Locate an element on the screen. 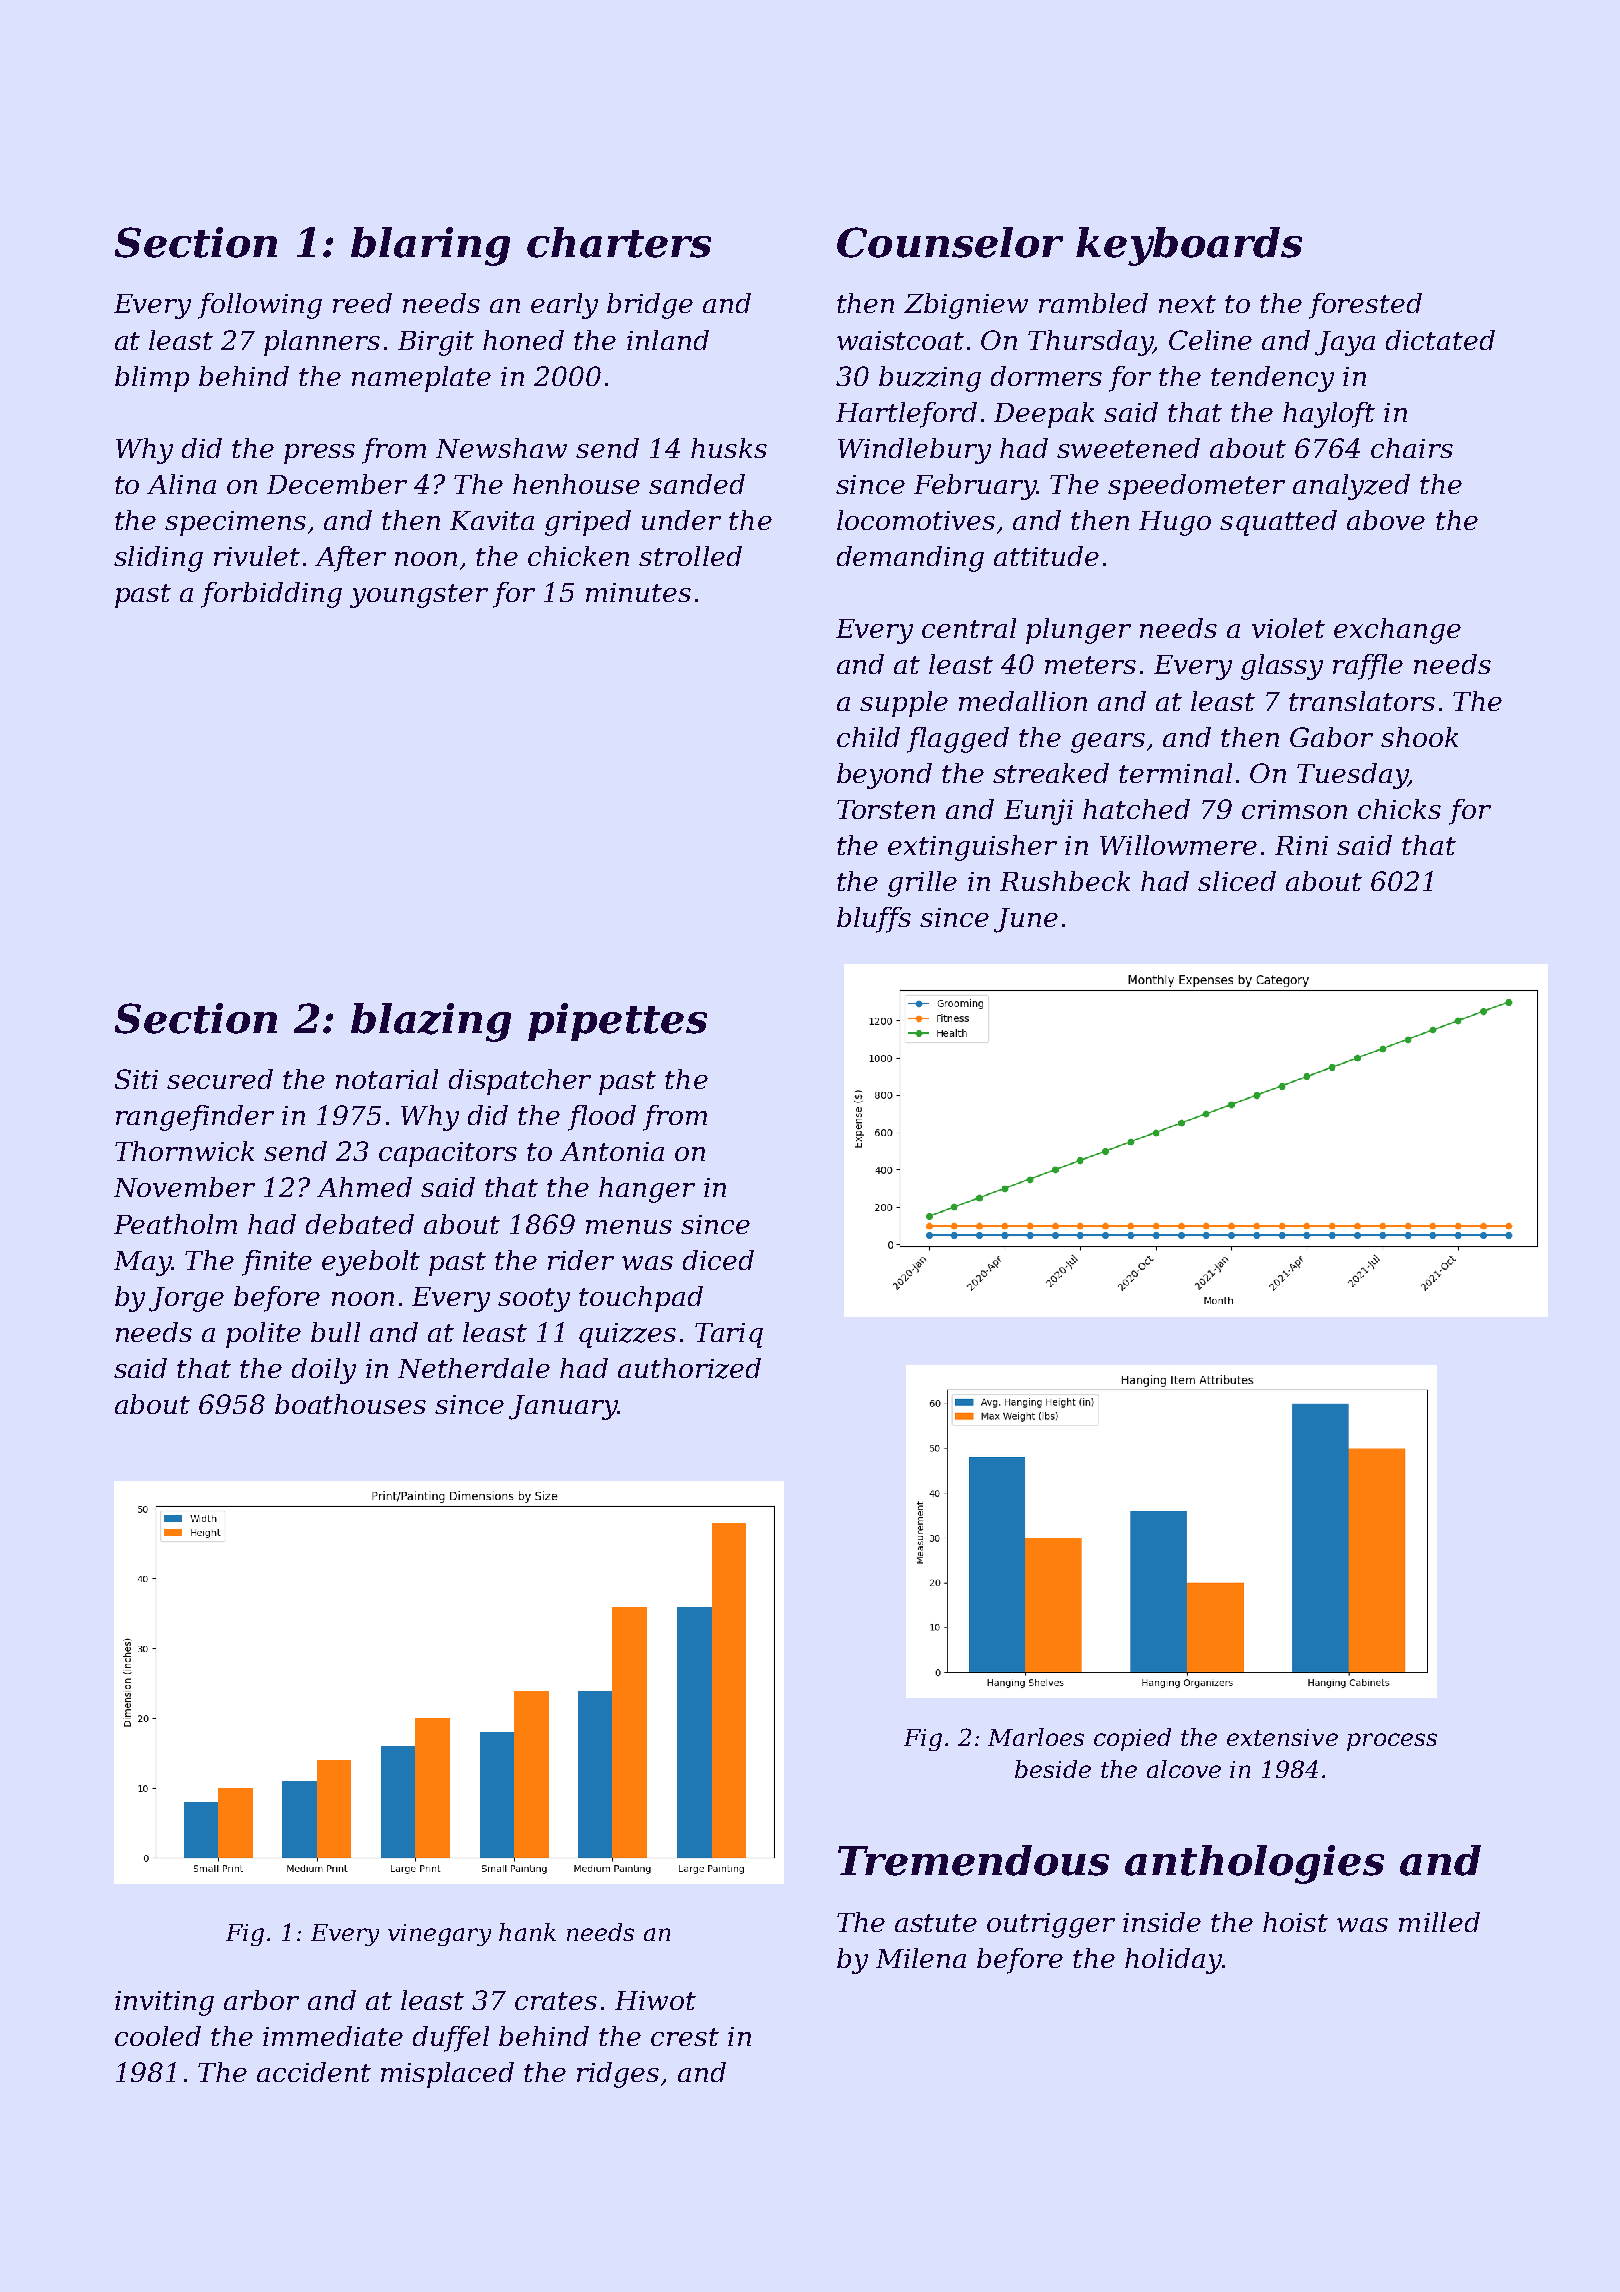 The height and width of the screenshot is (2292, 1620). cooled is located at coordinates (158, 2036).
